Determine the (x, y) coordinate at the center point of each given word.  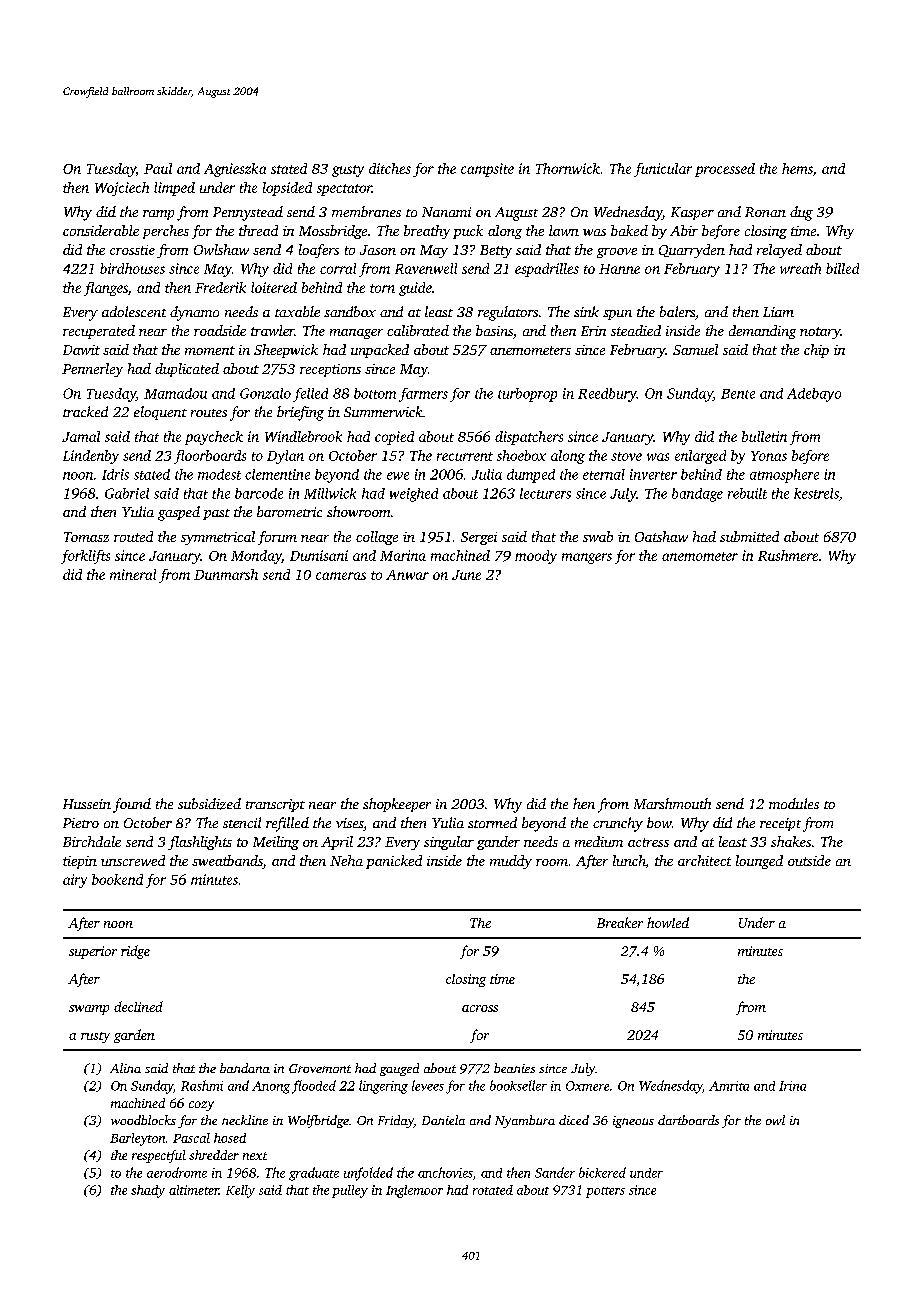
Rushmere (788, 555)
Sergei (479, 538)
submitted (749, 536)
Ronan (765, 212)
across (480, 1008)
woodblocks (143, 1120)
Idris (115, 474)
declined (138, 1006)
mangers (587, 558)
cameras (341, 576)
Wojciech (122, 189)
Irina (792, 1086)
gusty (348, 171)
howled (668, 922)
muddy (511, 862)
